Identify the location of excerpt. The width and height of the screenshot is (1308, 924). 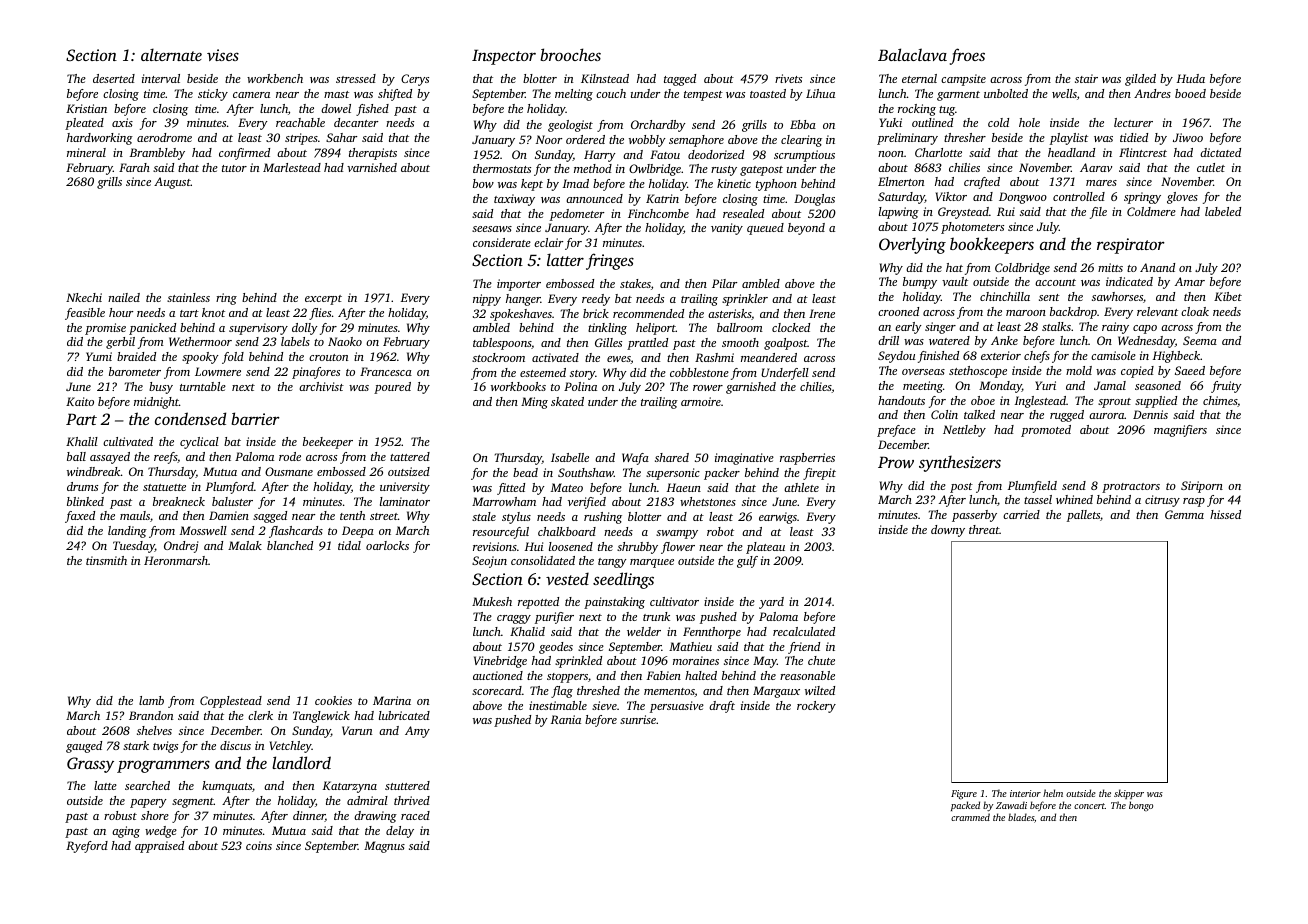
(323, 300).
